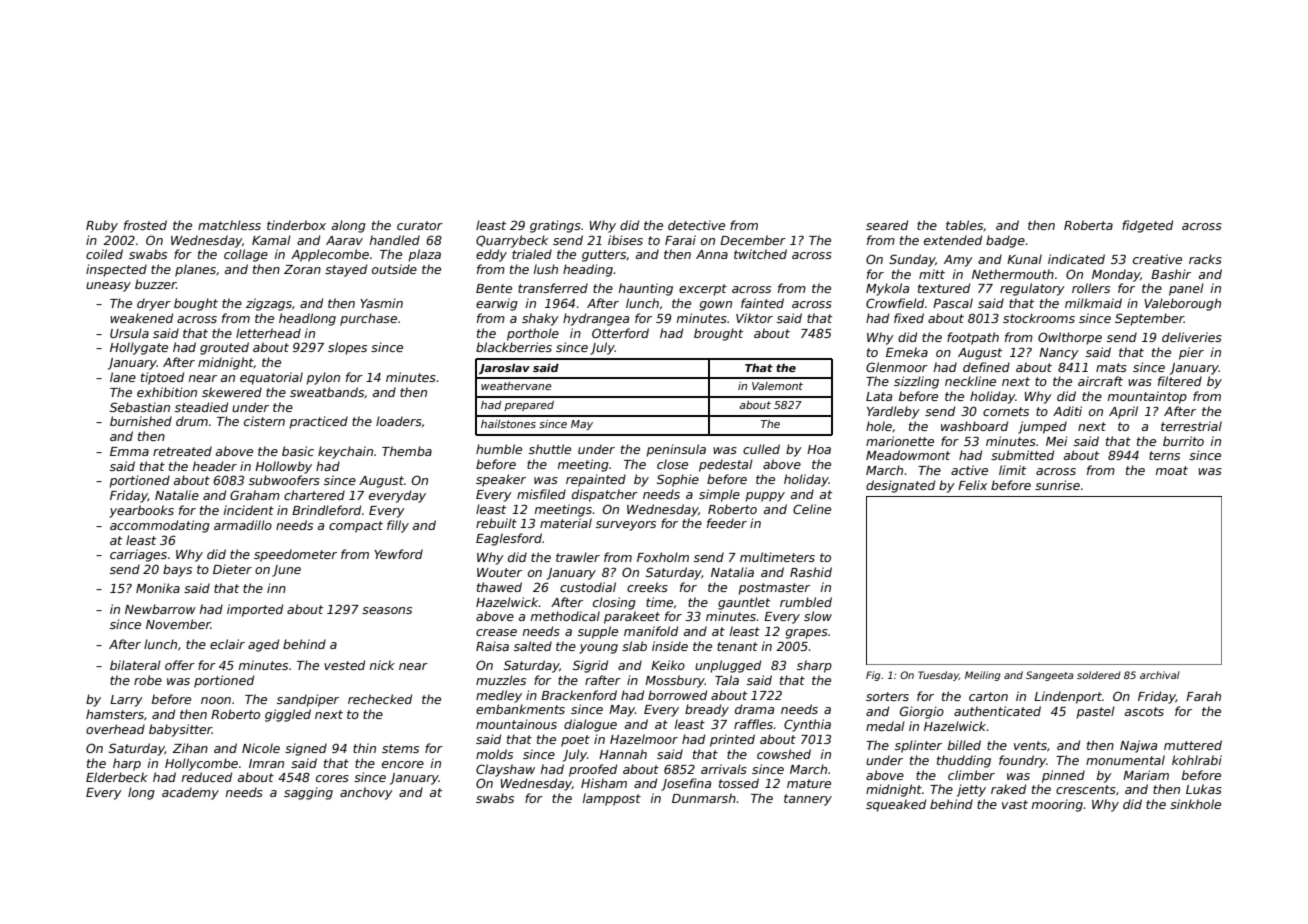 The image size is (1308, 924). I want to click on Clayshaw, so click(505, 770).
